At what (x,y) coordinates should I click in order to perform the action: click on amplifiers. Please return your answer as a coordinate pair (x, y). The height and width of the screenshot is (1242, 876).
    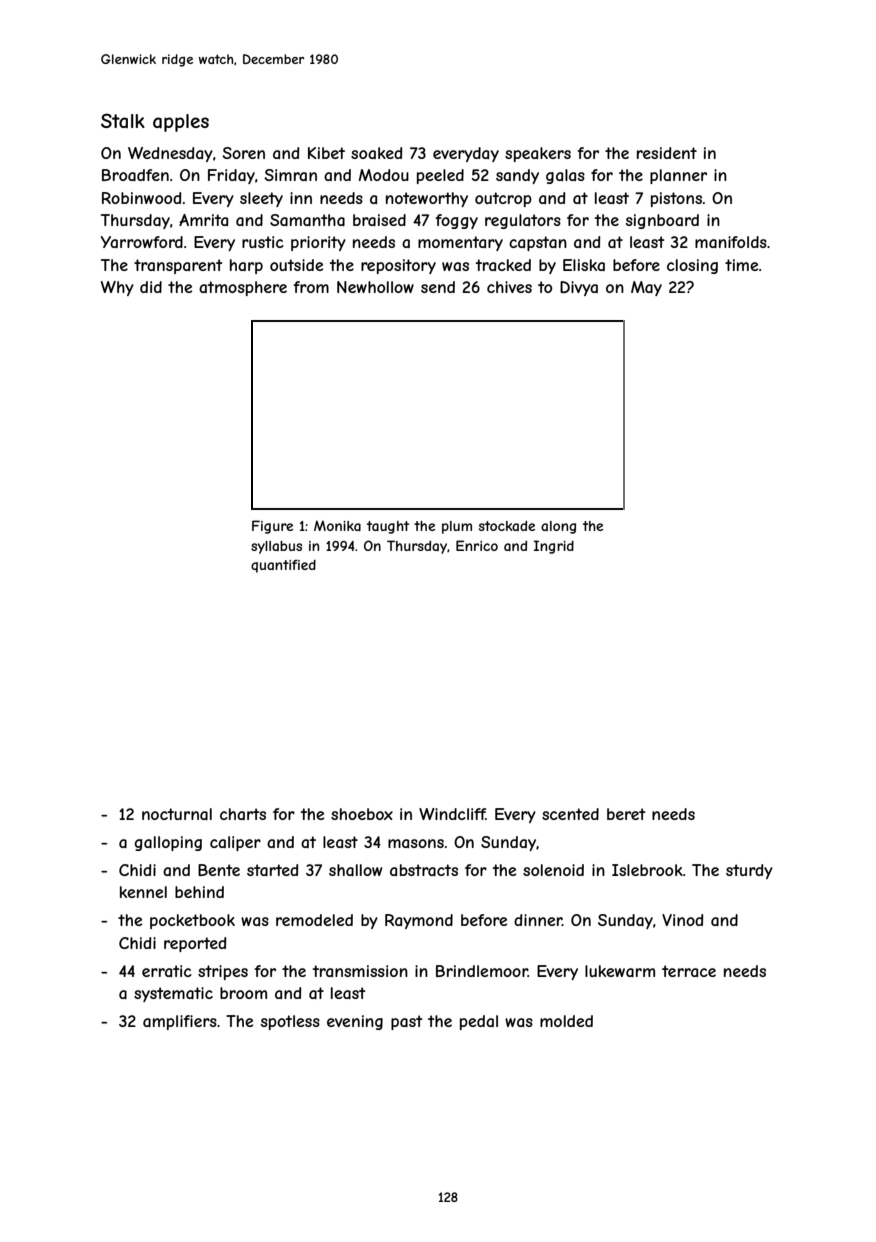
    Looking at the image, I should click on (180, 1022).
